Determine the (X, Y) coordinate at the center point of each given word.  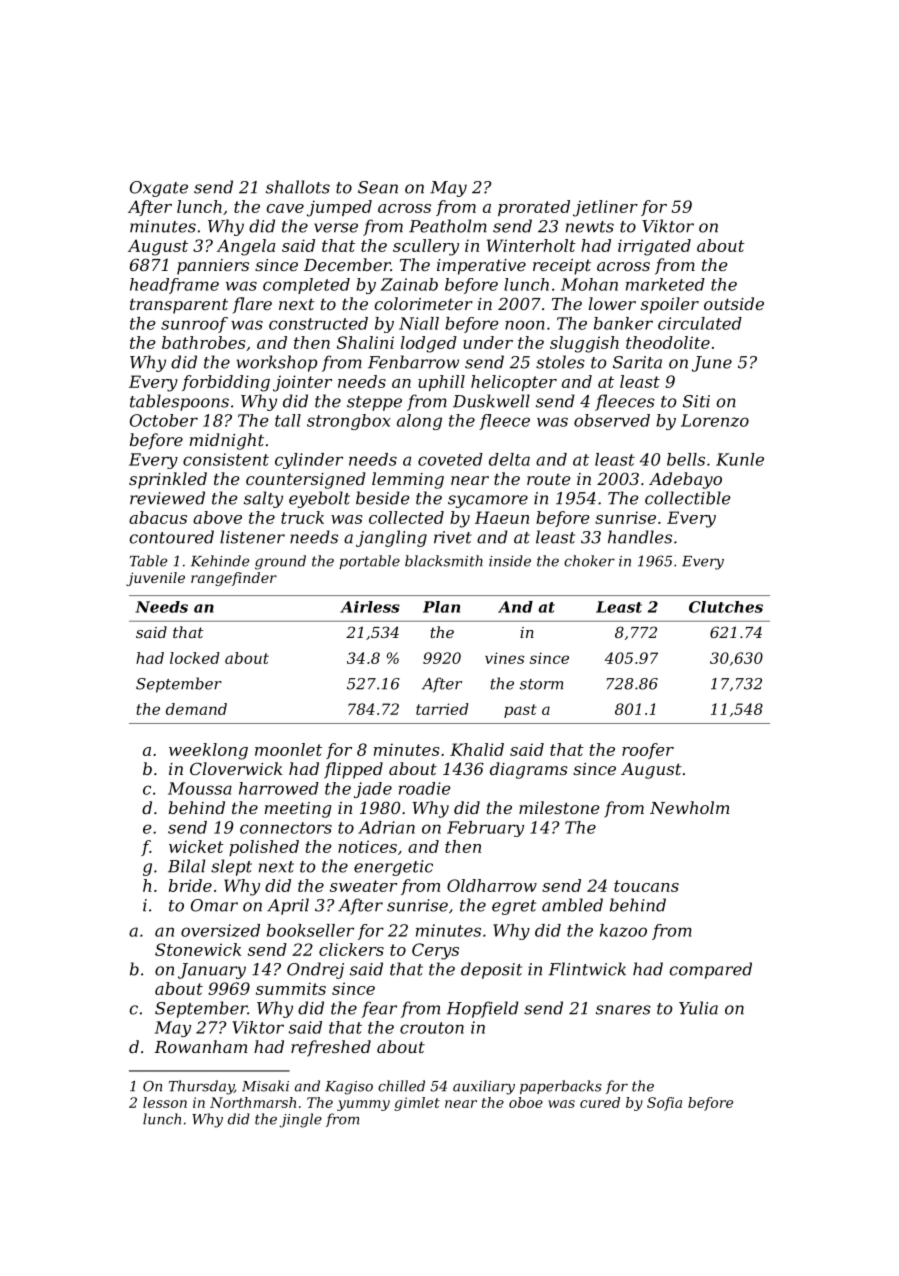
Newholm (689, 807)
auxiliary (484, 1087)
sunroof (194, 325)
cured (600, 1102)
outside (734, 303)
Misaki (265, 1086)
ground (280, 562)
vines (504, 658)
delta (509, 459)
